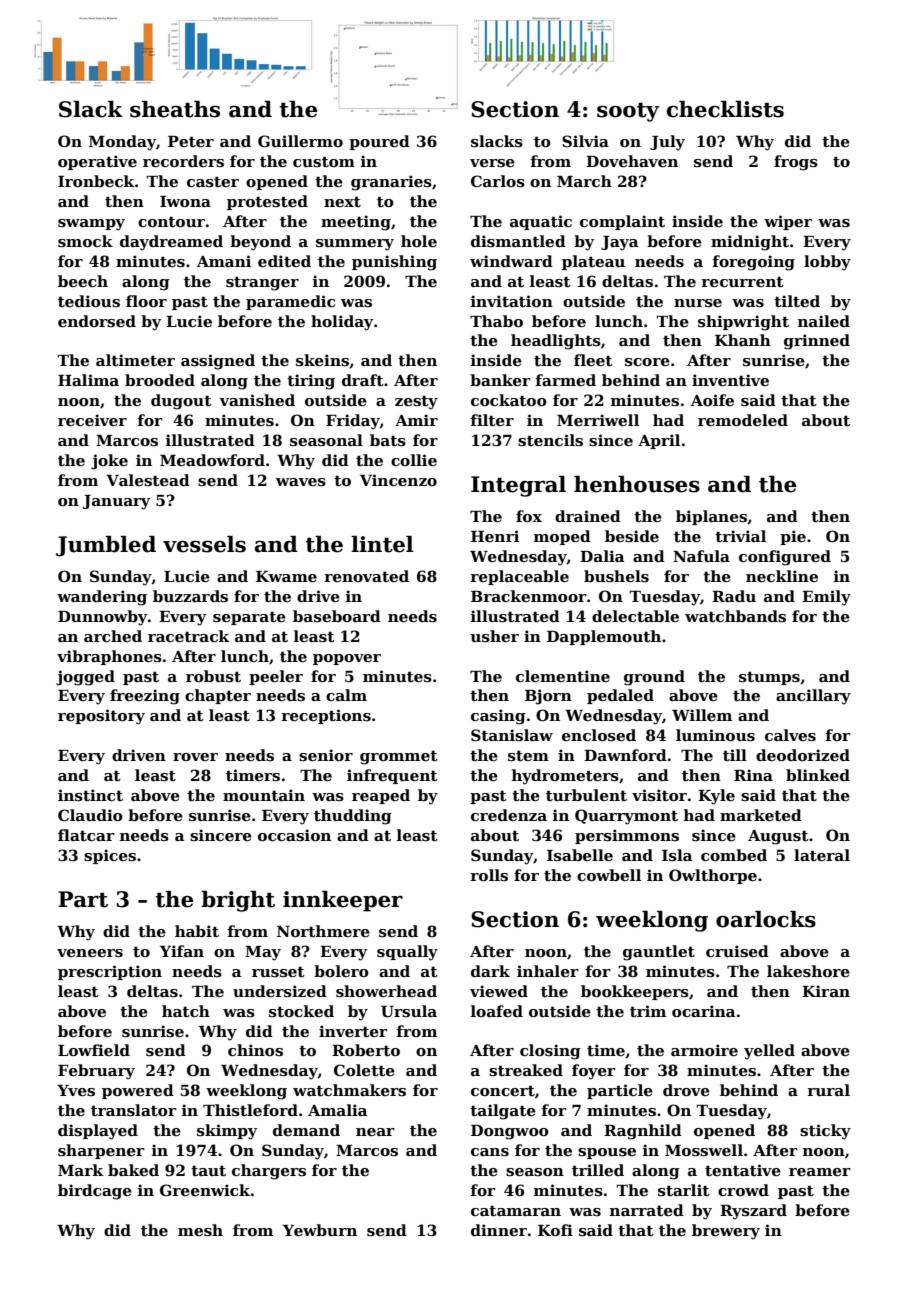  Describe the element at coordinates (548, 971) in the screenshot. I see `inhaler` at that location.
